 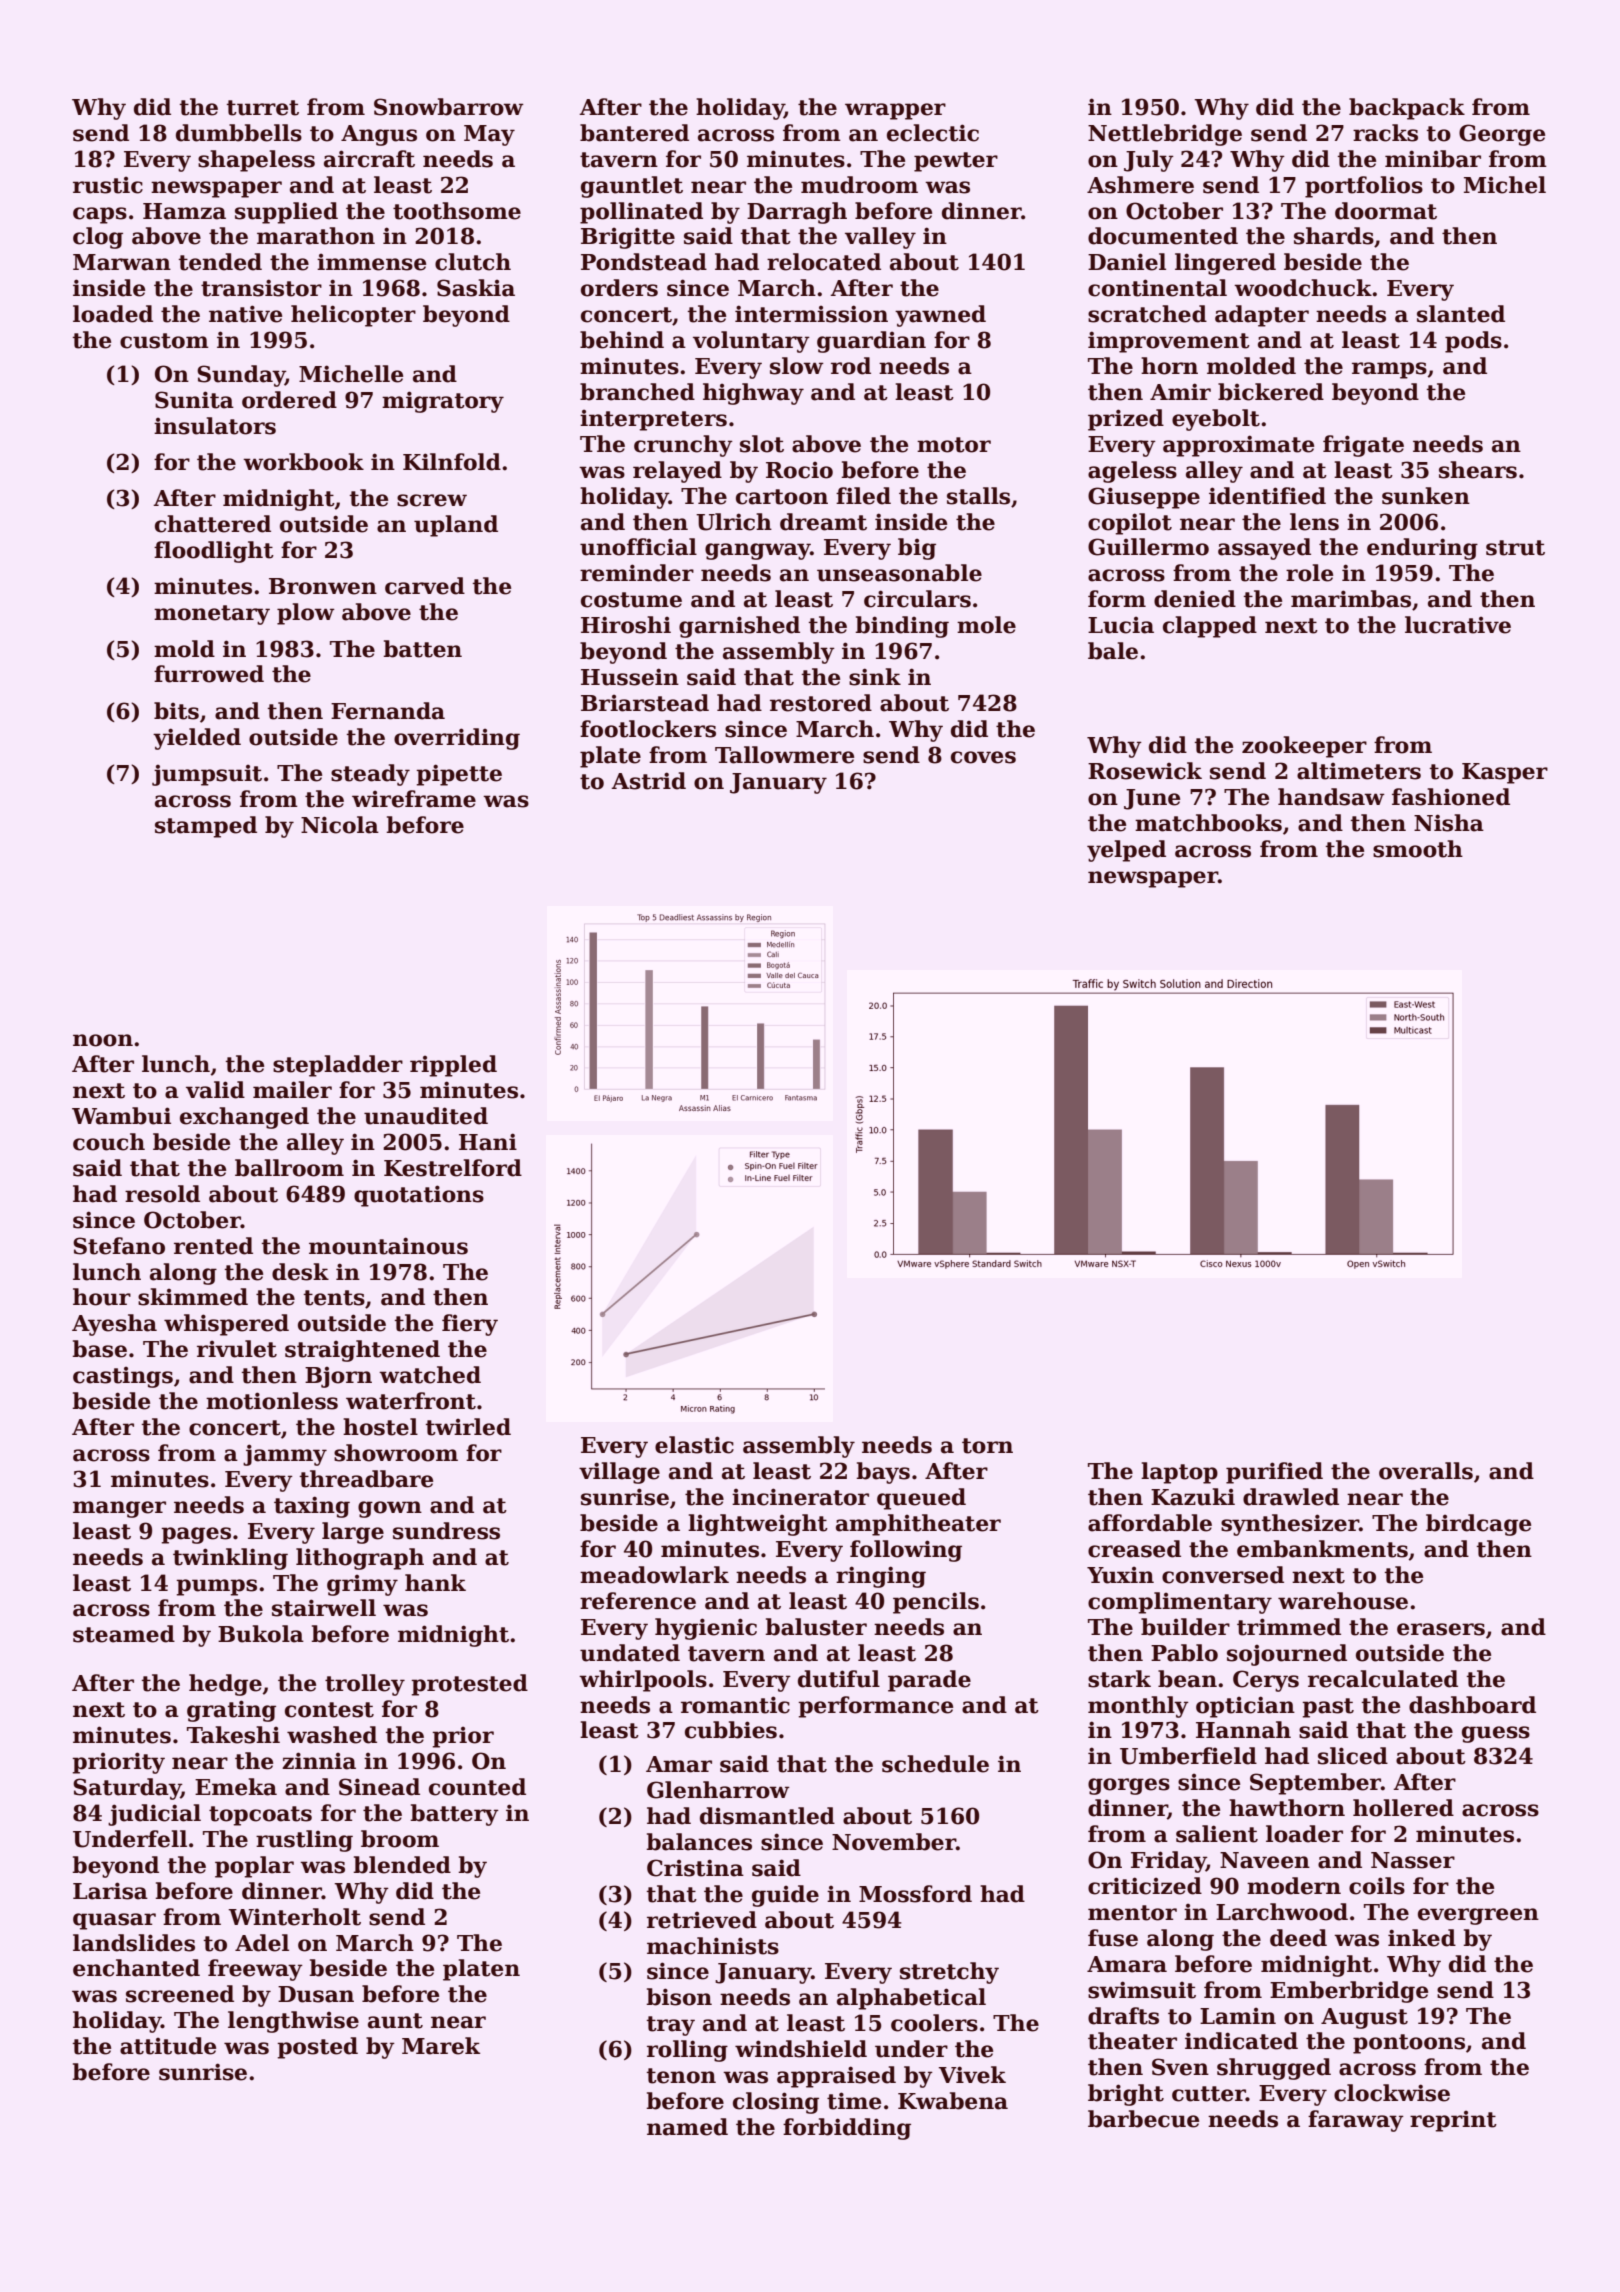 What do you see at coordinates (1274, 1473) in the image?
I see `purified` at bounding box center [1274, 1473].
